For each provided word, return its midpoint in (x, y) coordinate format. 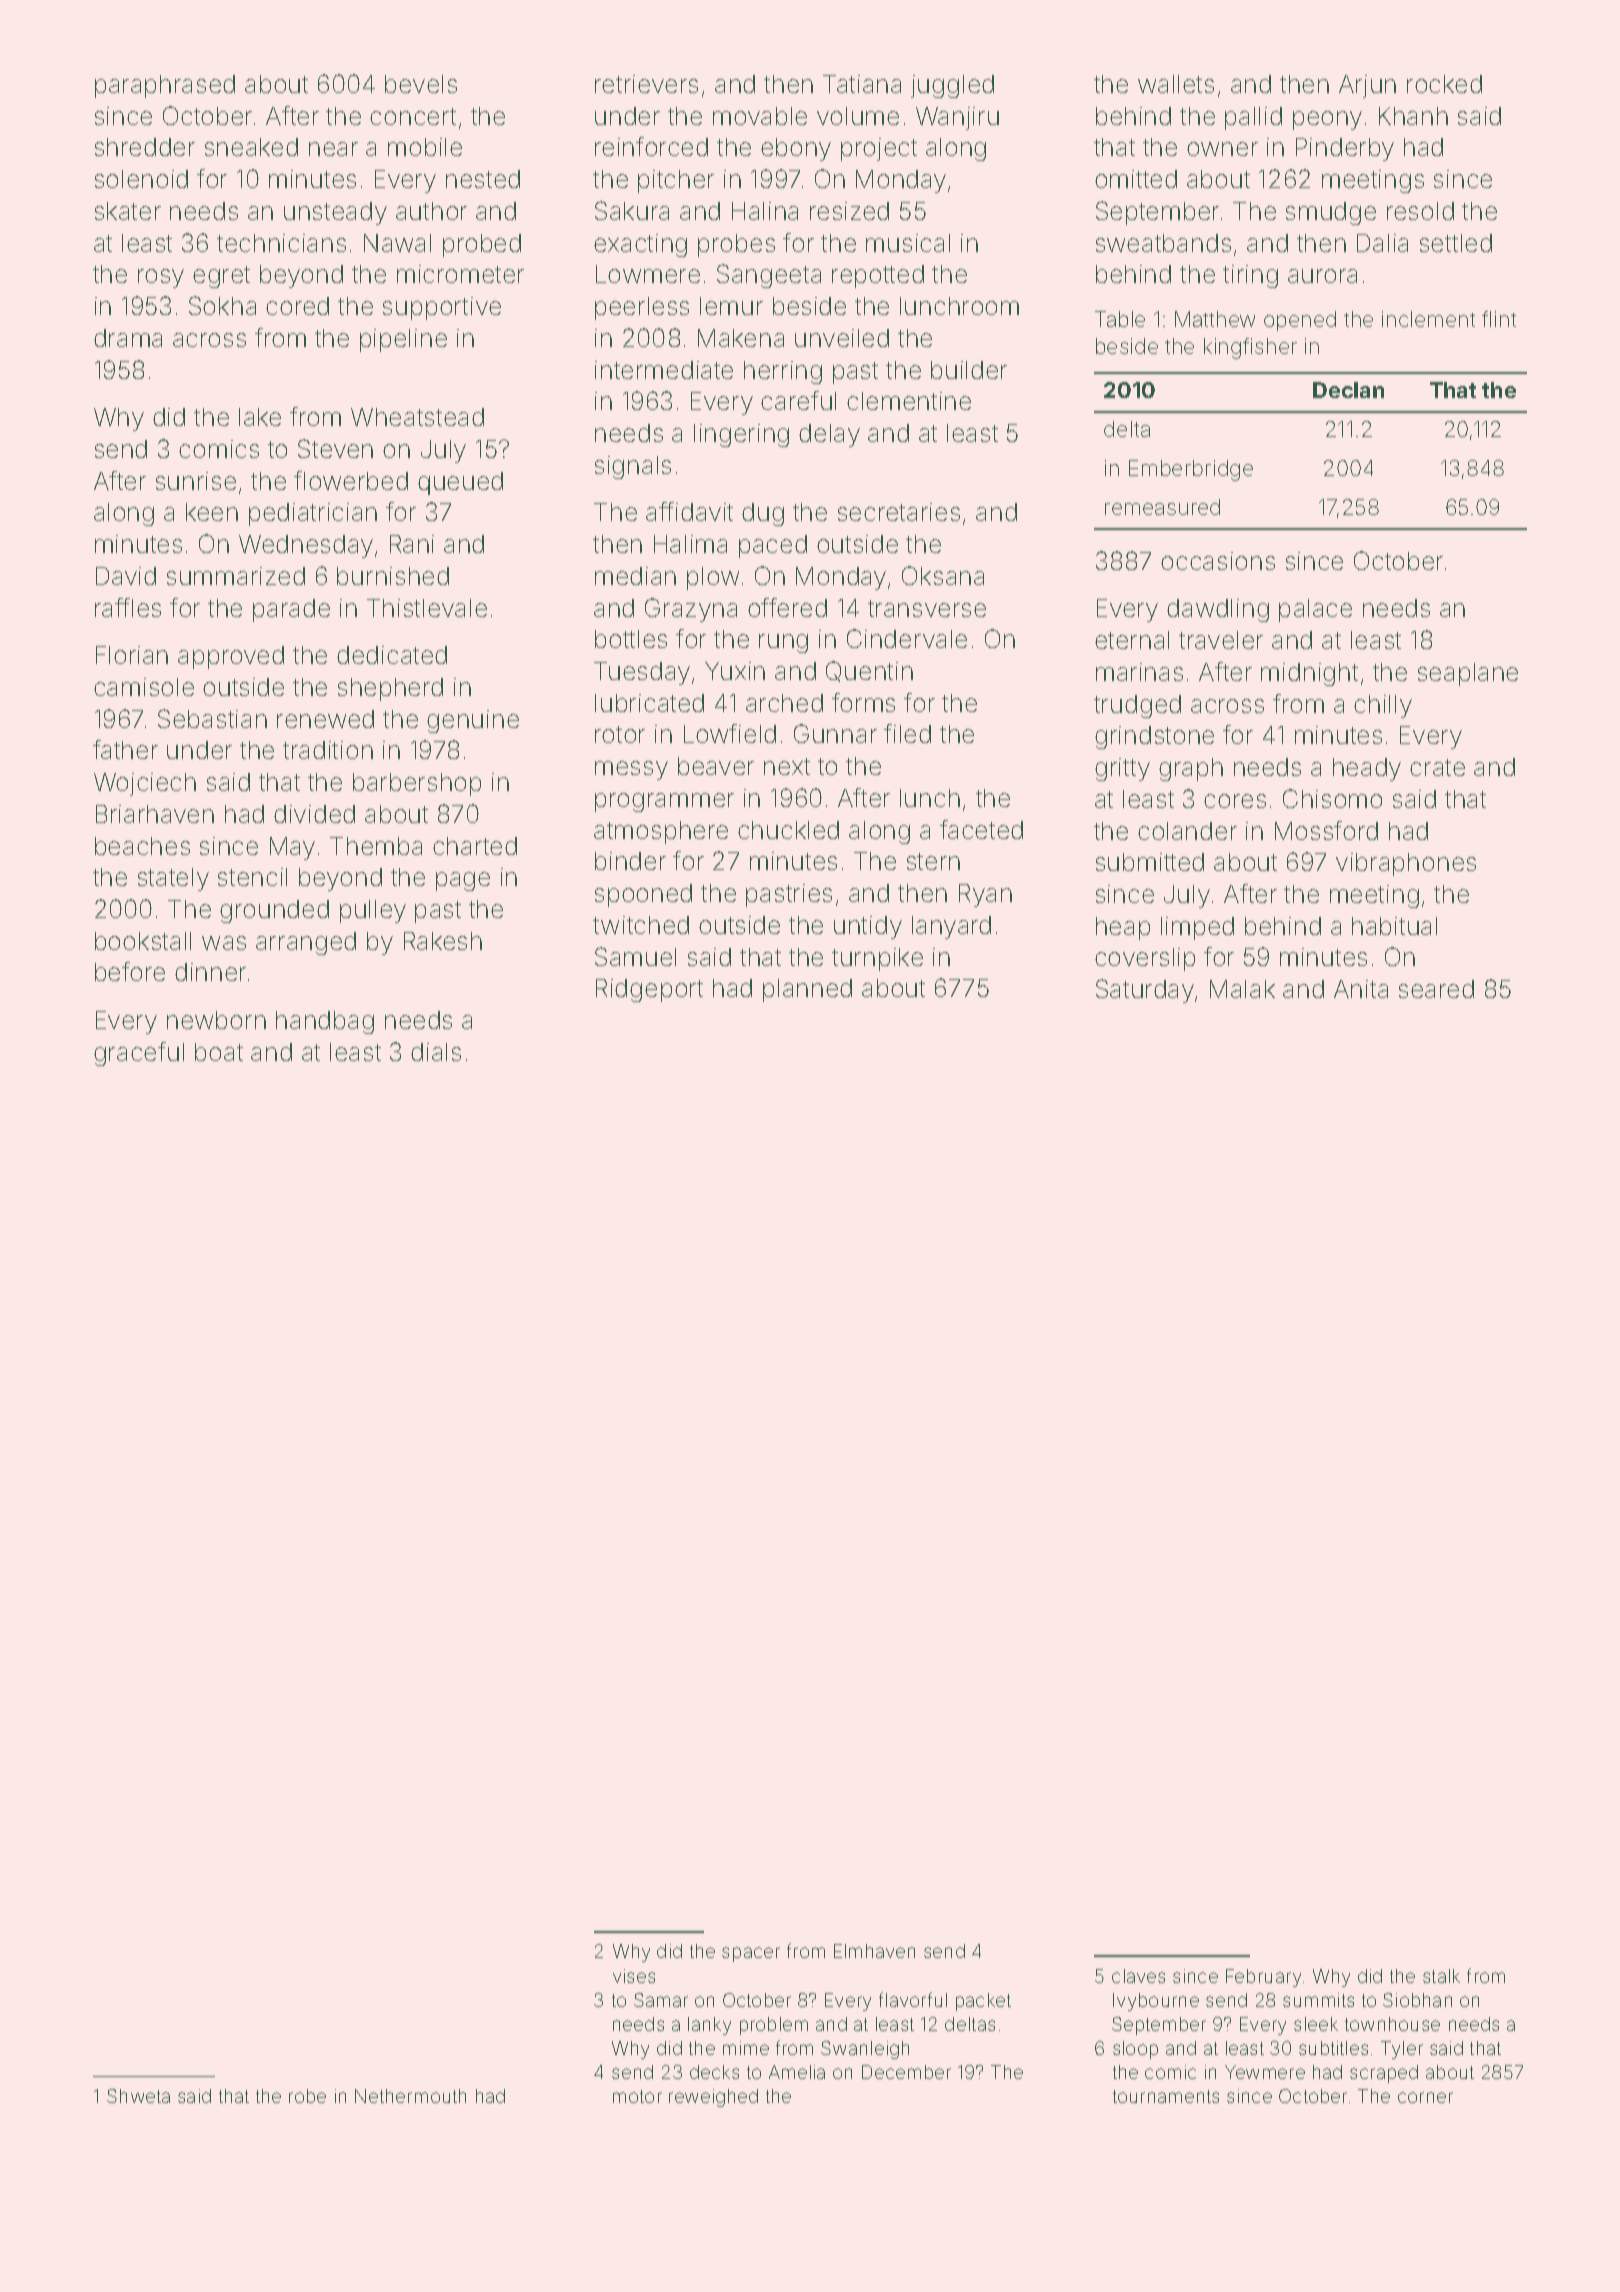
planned (807, 990)
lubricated (649, 703)
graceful (139, 1054)
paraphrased (165, 86)
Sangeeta (769, 276)
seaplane (1468, 674)
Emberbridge (1191, 470)
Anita (1361, 989)
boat (219, 1052)
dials (436, 1052)
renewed (325, 719)
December (906, 2072)
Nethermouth (410, 2096)
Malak (1242, 989)
